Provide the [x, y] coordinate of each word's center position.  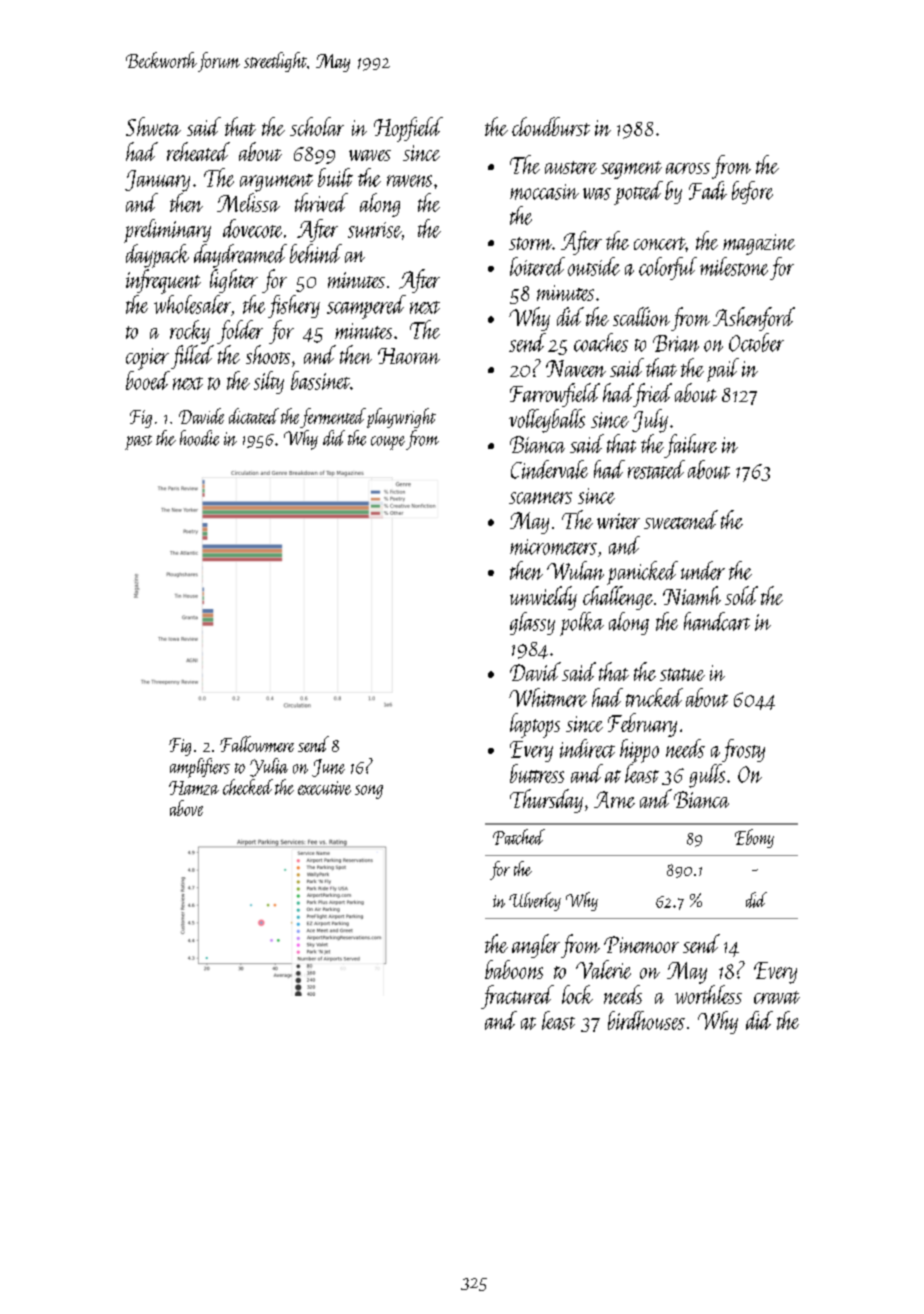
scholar [317, 126]
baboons [514, 969]
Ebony [754, 838]
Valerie [603, 969]
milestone [734, 266]
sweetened [681, 519]
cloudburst [551, 126]
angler [536, 946]
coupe [388, 443]
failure [690, 446]
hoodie [199, 438]
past [138, 442]
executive [324, 788]
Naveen [576, 368]
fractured [517, 997]
